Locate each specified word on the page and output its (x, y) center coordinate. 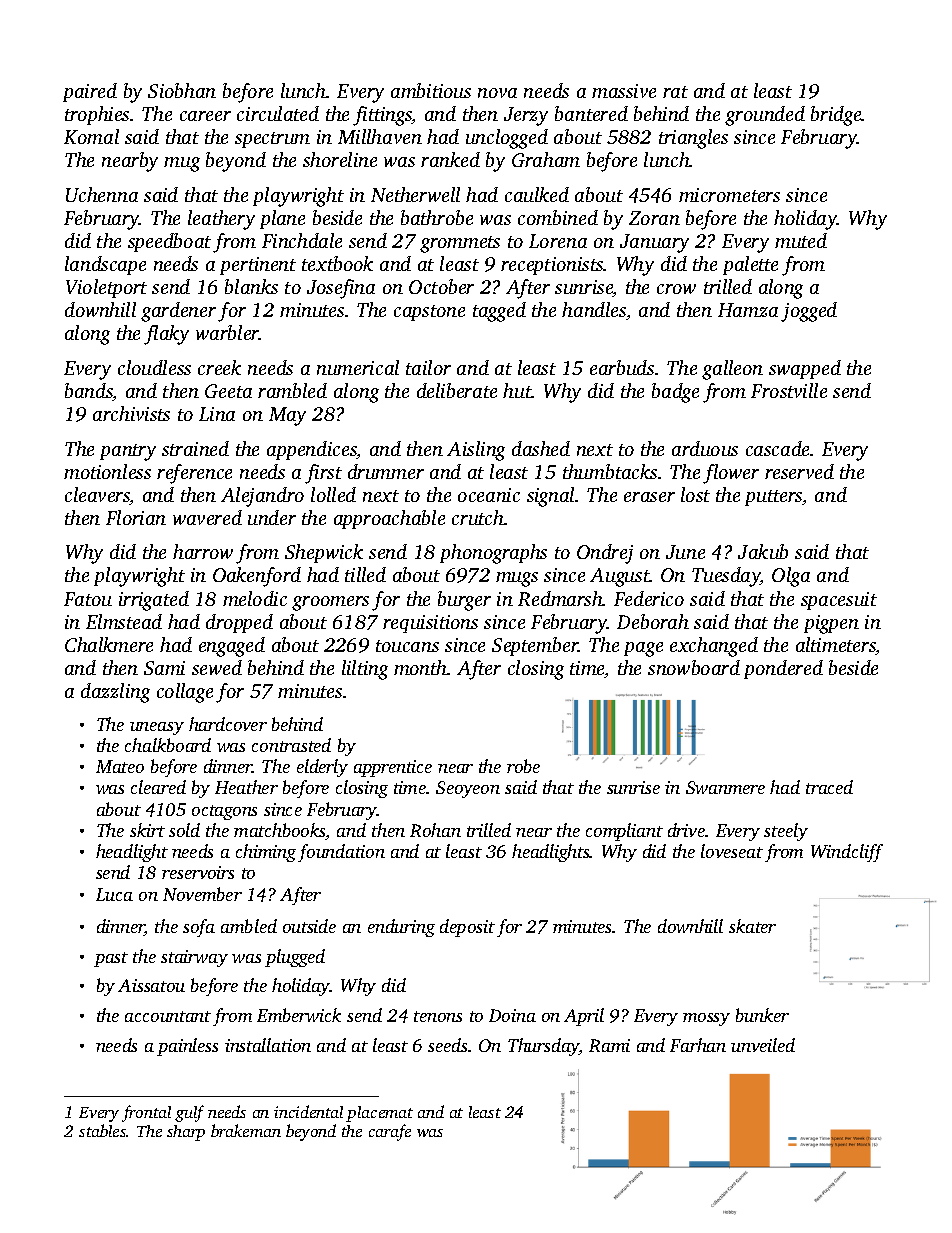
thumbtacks (610, 471)
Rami (609, 1045)
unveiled (763, 1045)
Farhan (698, 1045)
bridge (836, 116)
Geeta (228, 391)
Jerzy (526, 116)
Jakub (763, 551)
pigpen (831, 624)
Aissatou (151, 985)
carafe (390, 1132)
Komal (91, 136)
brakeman (246, 1130)
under (272, 517)
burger (464, 601)
